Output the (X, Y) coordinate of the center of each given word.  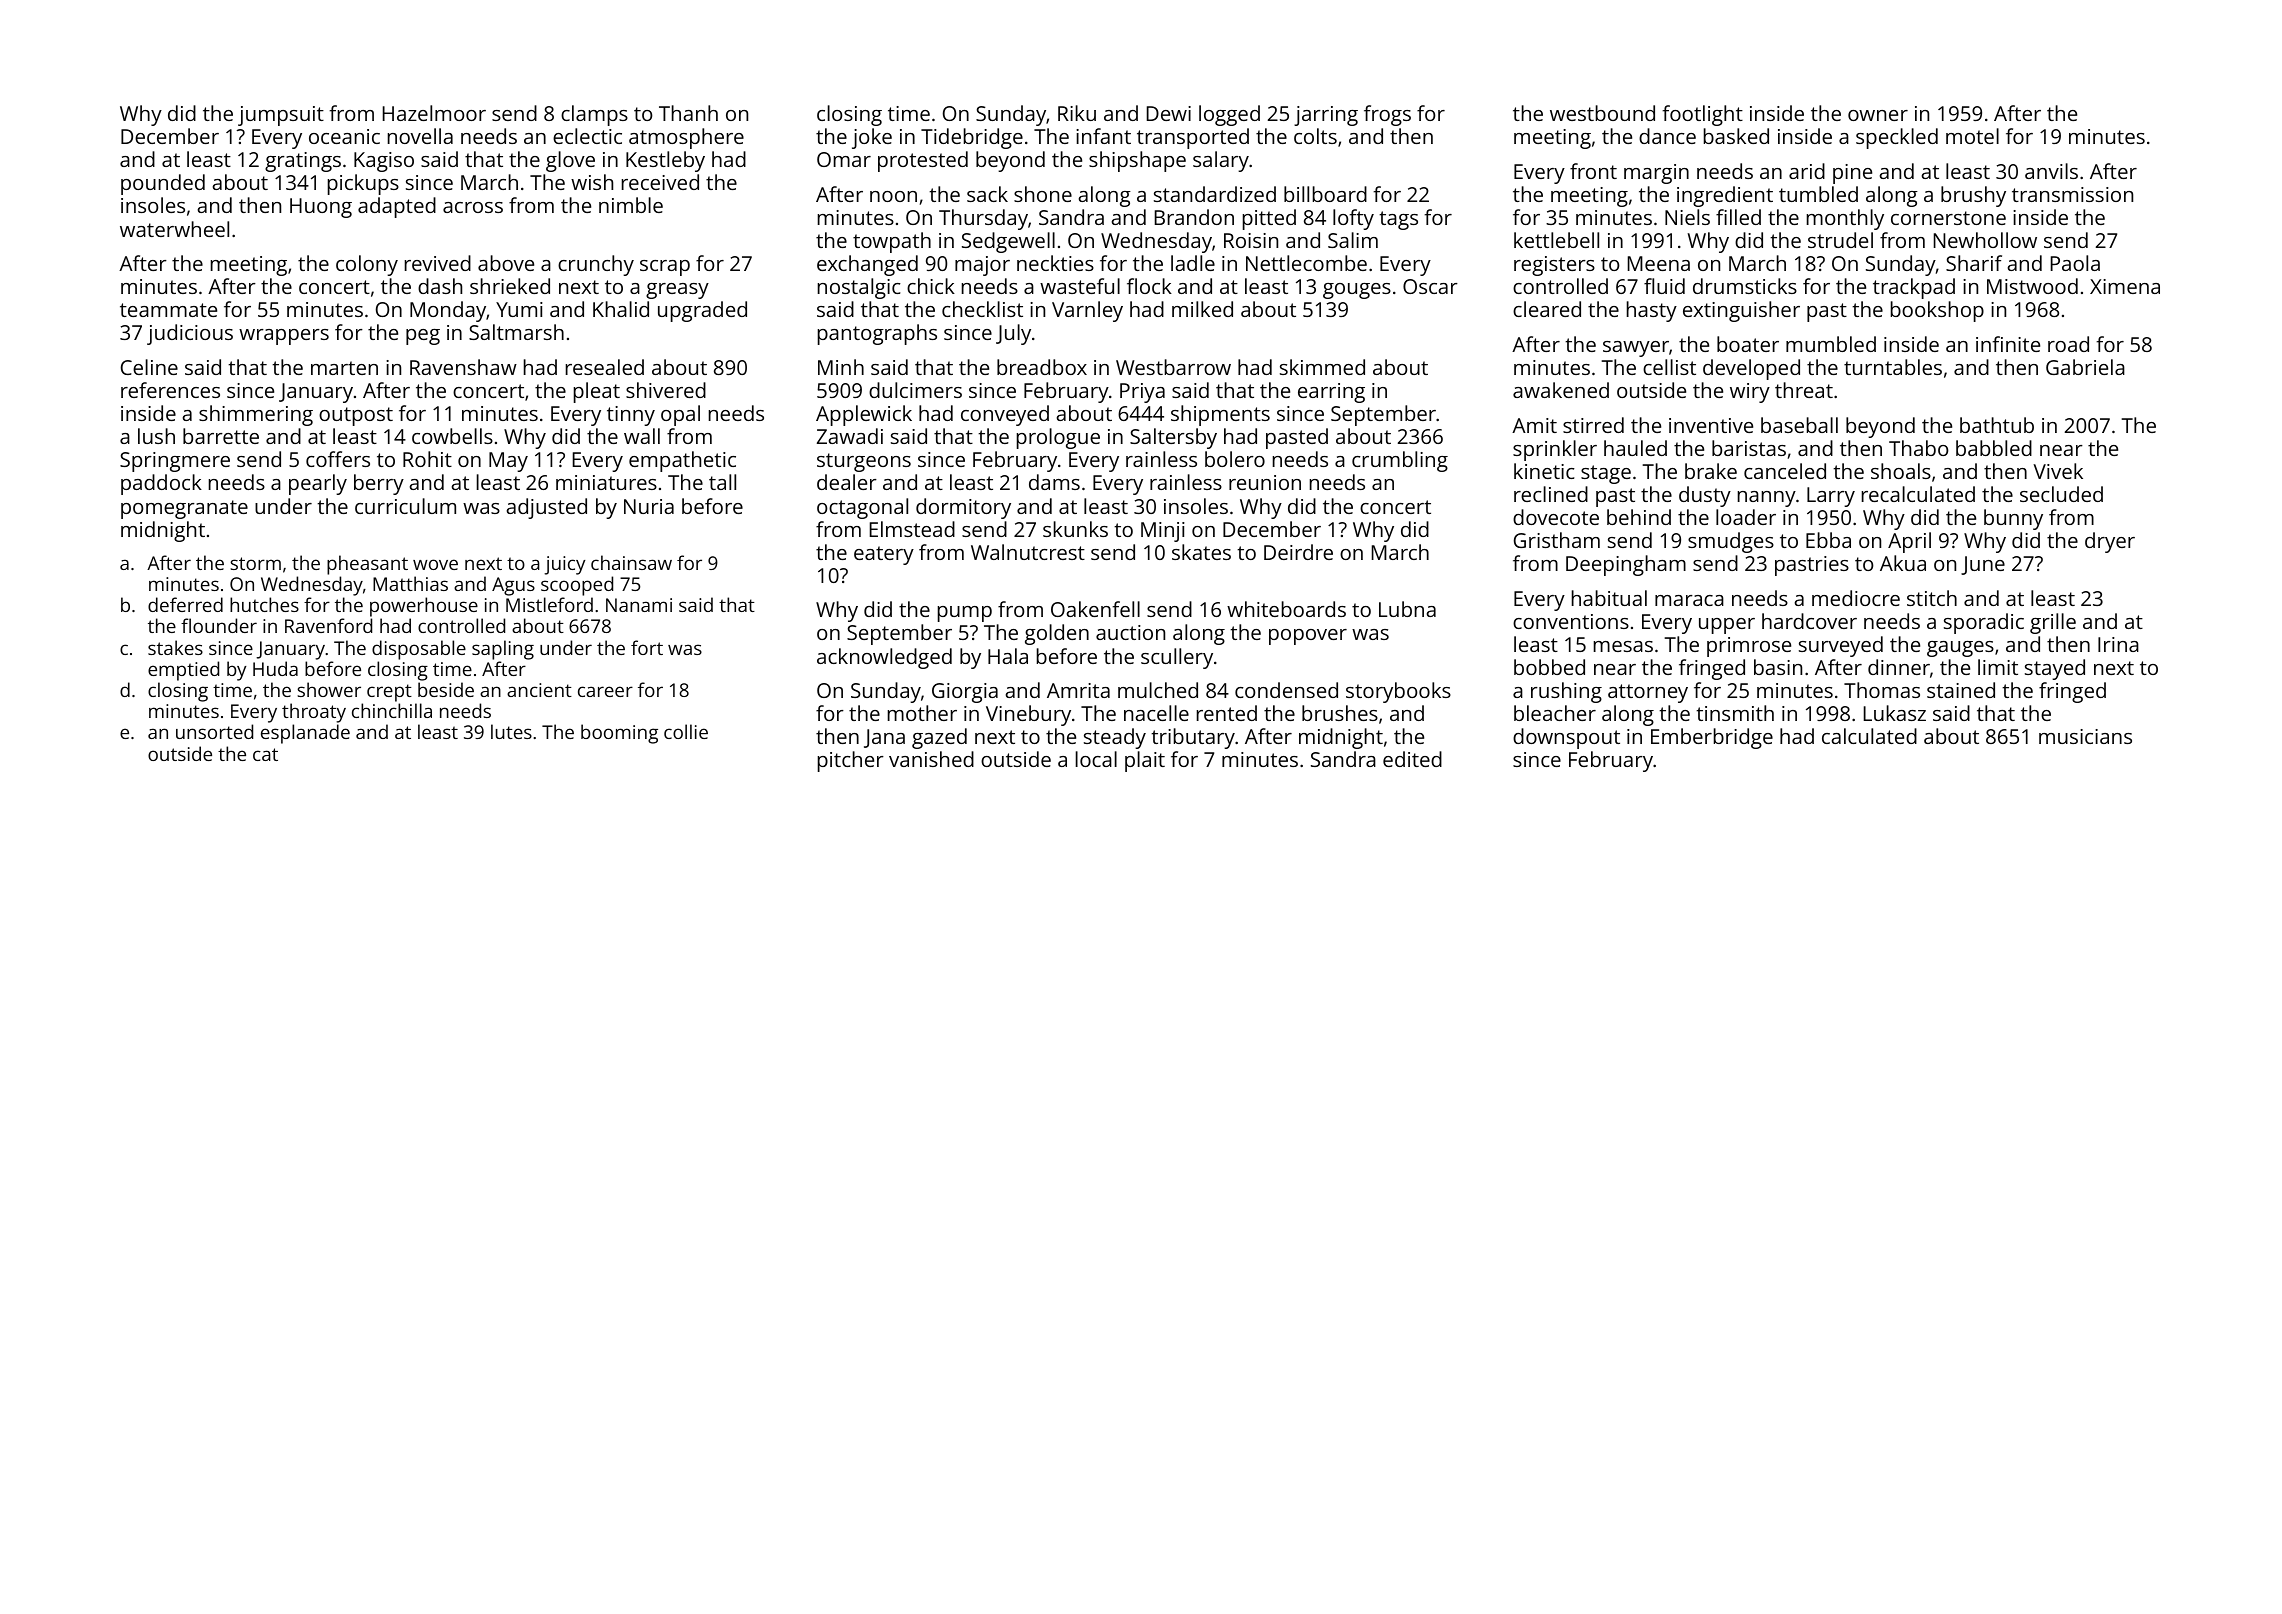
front (1593, 171)
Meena (1659, 263)
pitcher (851, 761)
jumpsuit (281, 116)
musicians (2085, 736)
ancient (539, 690)
